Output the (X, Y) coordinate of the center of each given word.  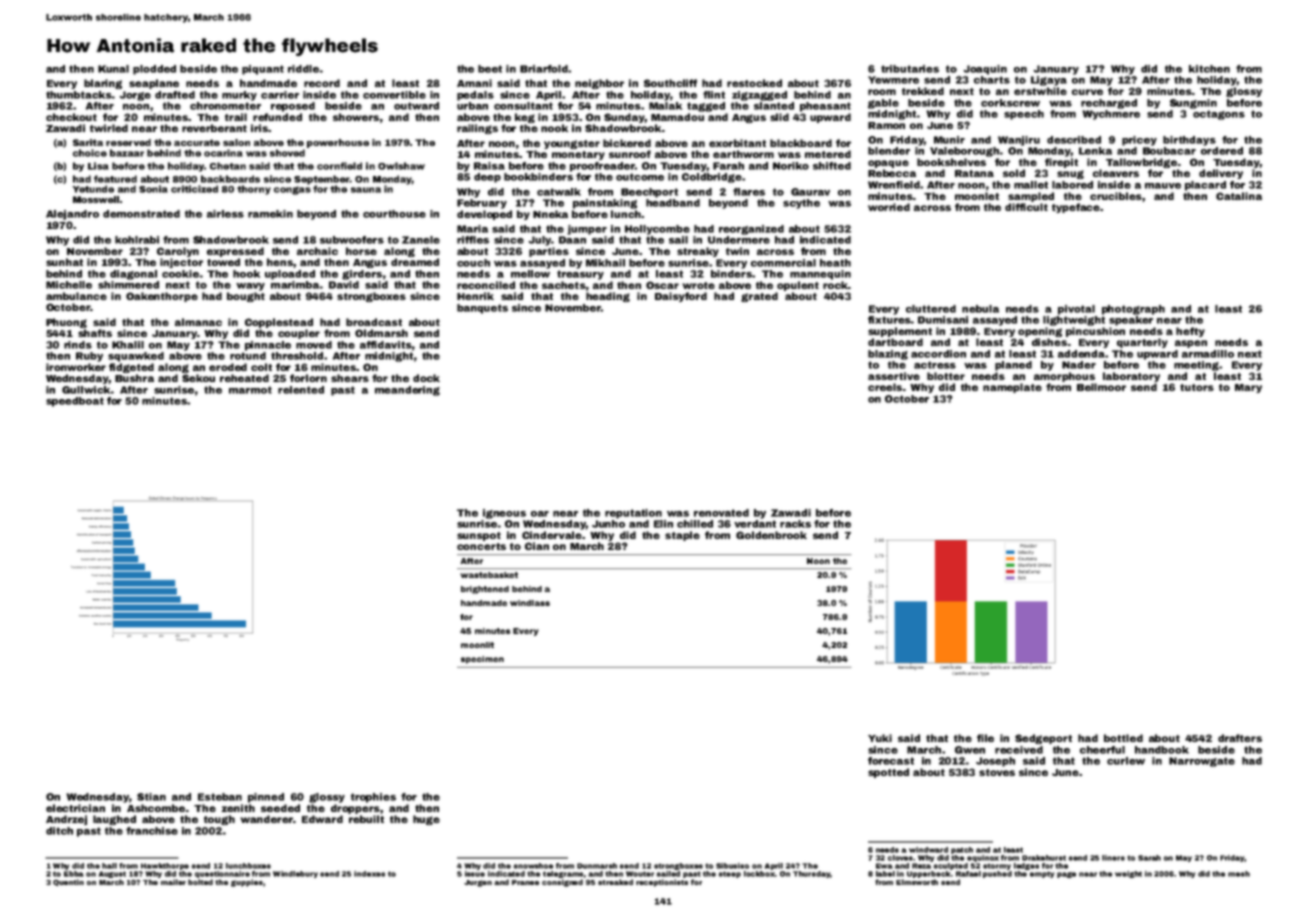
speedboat (75, 402)
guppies (247, 883)
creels (885, 387)
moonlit (477, 645)
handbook (1162, 750)
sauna (366, 190)
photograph (1133, 310)
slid (779, 117)
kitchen (1209, 69)
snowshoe (533, 866)
